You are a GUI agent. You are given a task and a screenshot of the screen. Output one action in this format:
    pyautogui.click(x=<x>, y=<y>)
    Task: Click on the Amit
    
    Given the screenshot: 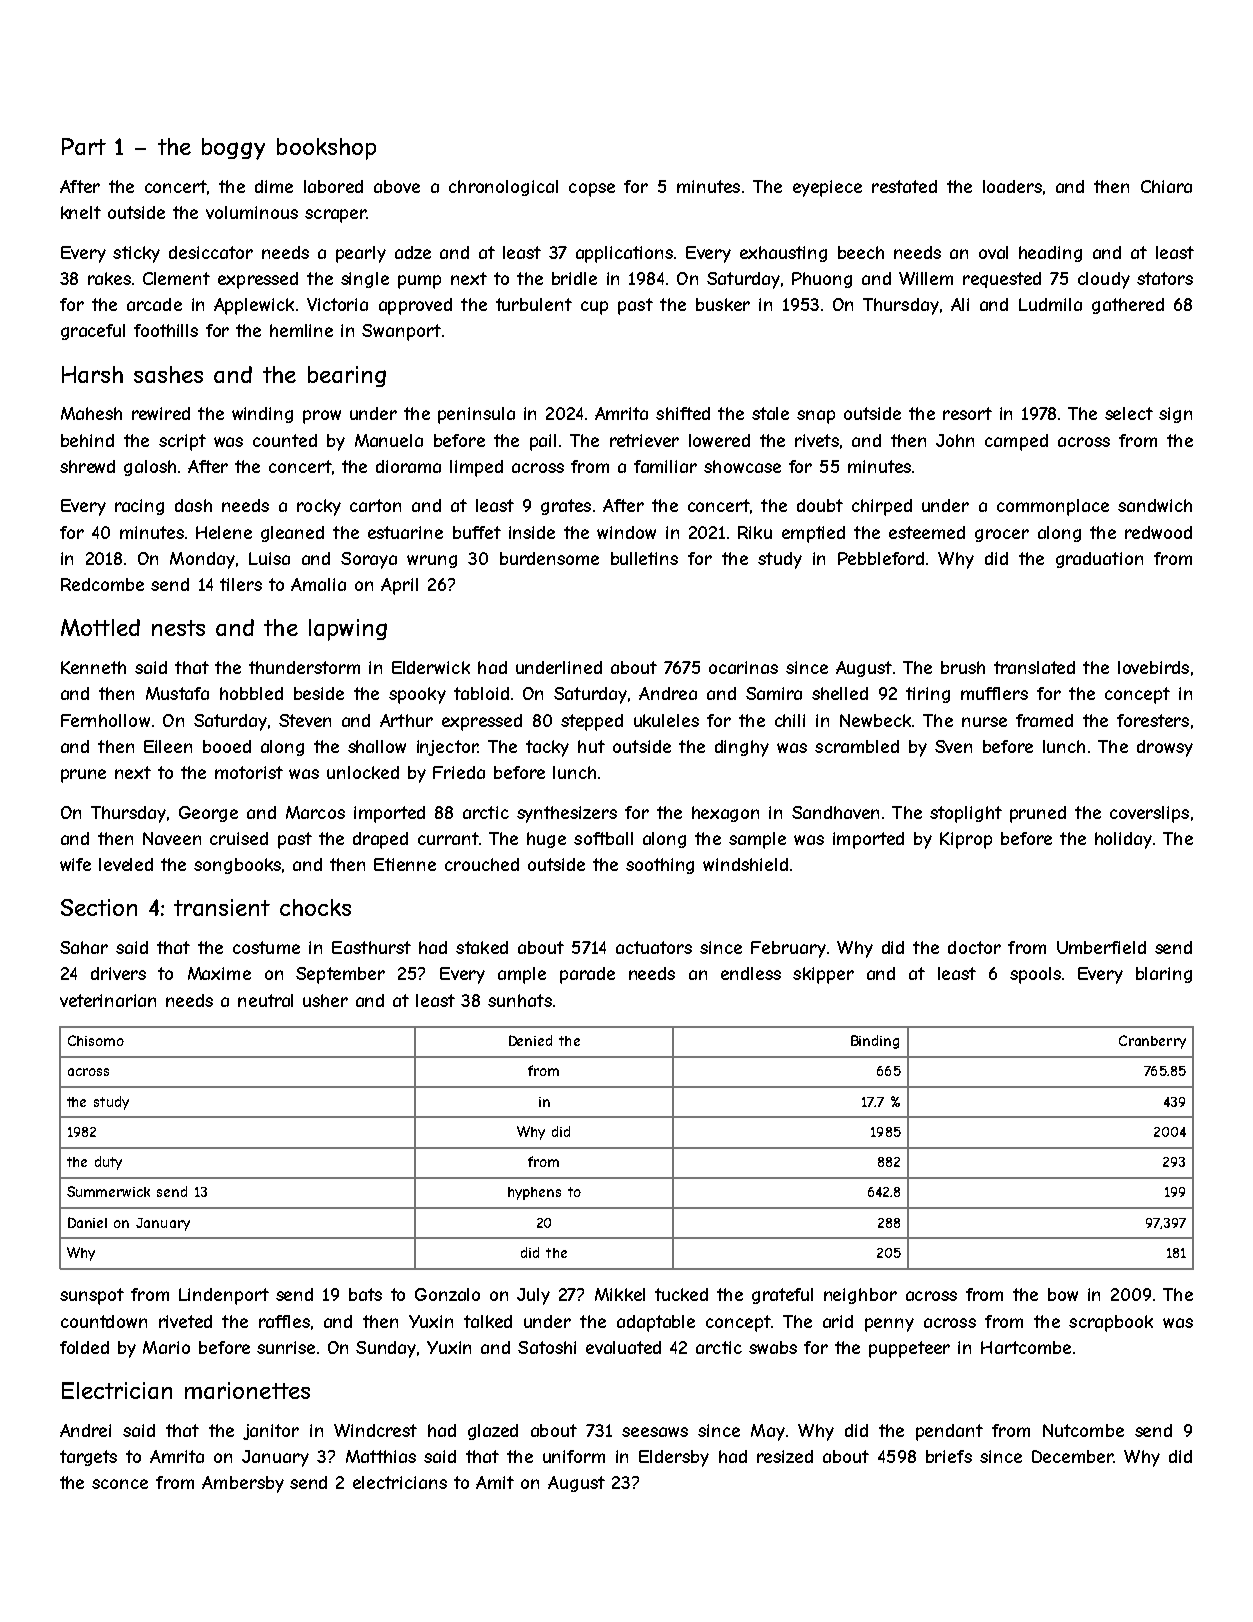 What is the action you would take?
    pyautogui.click(x=495, y=1482)
